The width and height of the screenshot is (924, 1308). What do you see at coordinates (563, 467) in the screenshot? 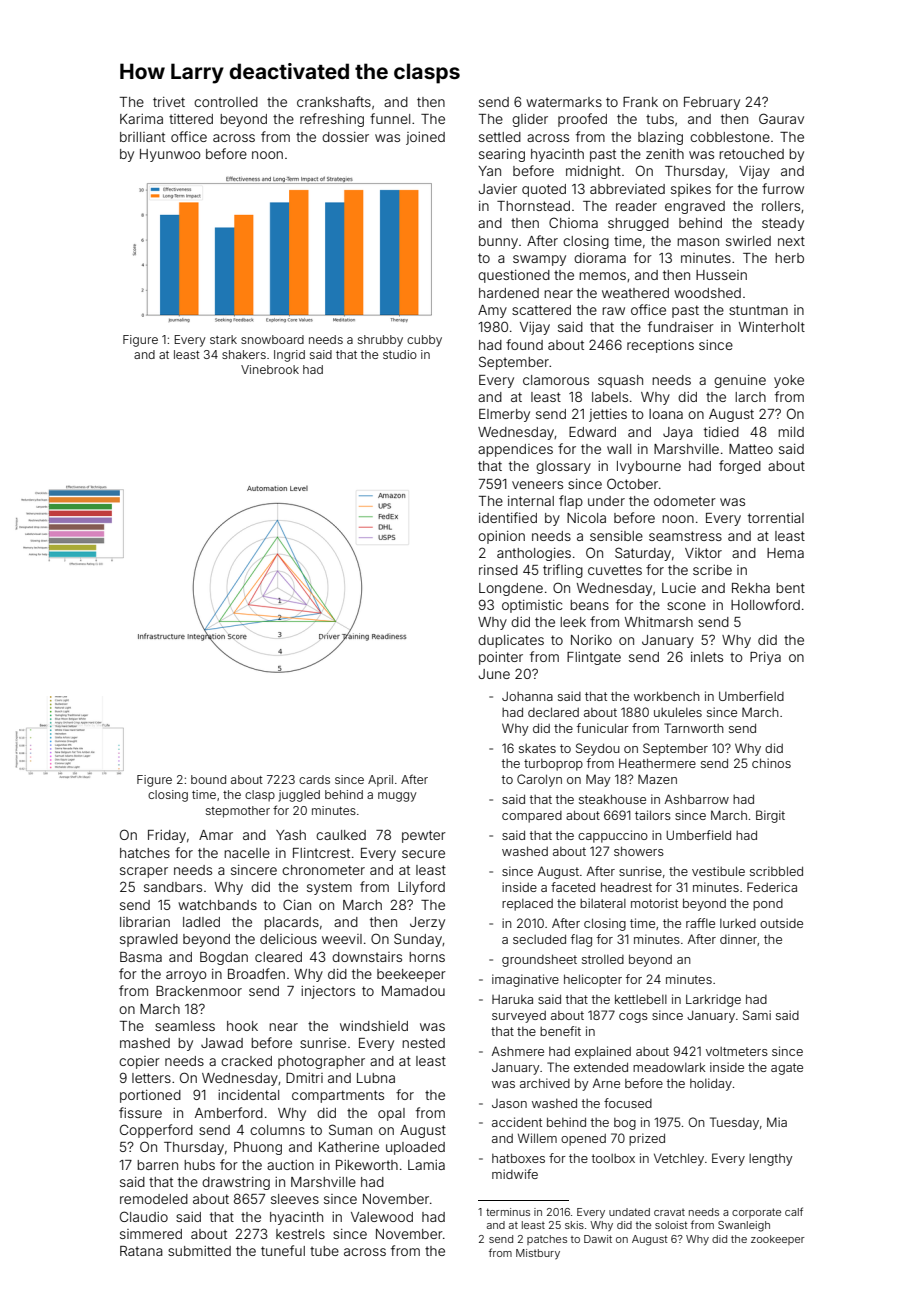
I see `glossary` at bounding box center [563, 467].
